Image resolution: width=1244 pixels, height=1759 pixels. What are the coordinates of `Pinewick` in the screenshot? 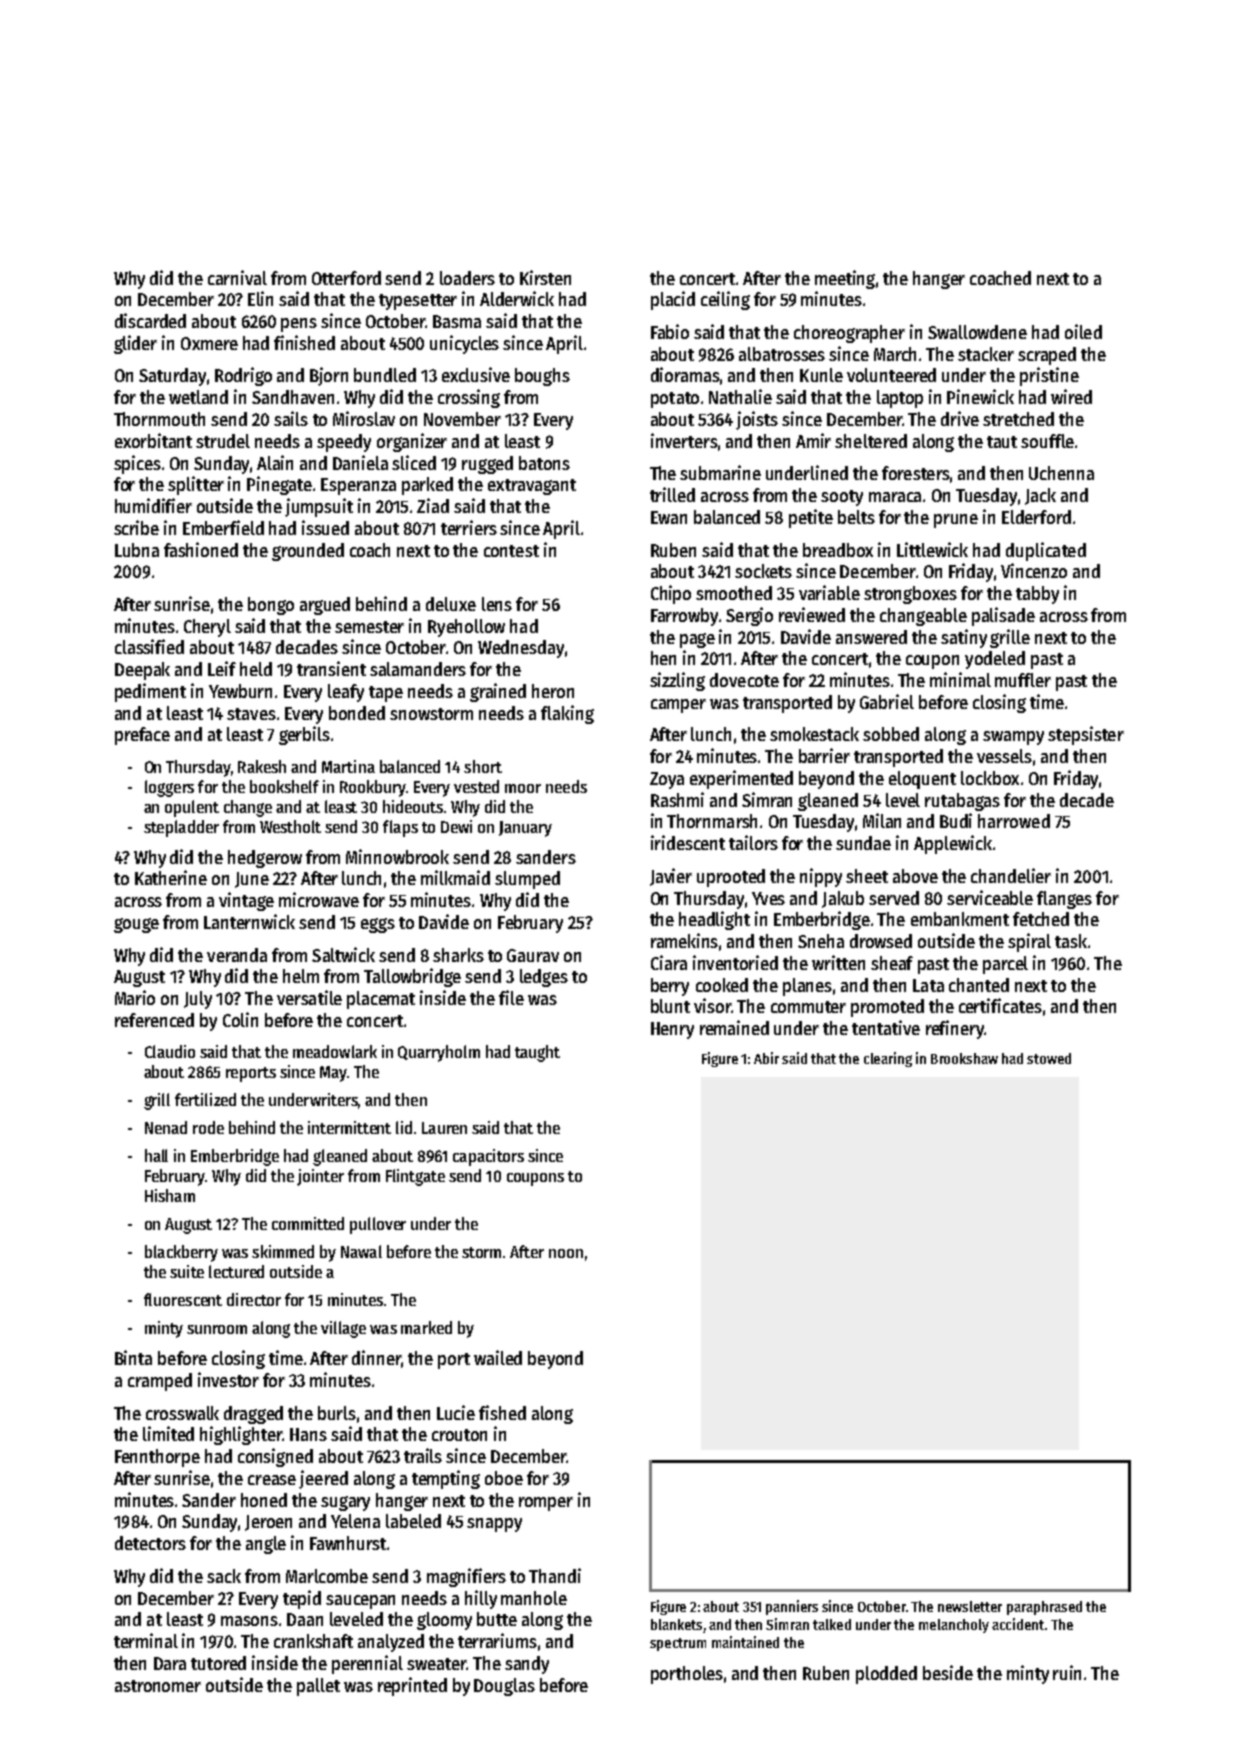 It's located at (980, 396).
